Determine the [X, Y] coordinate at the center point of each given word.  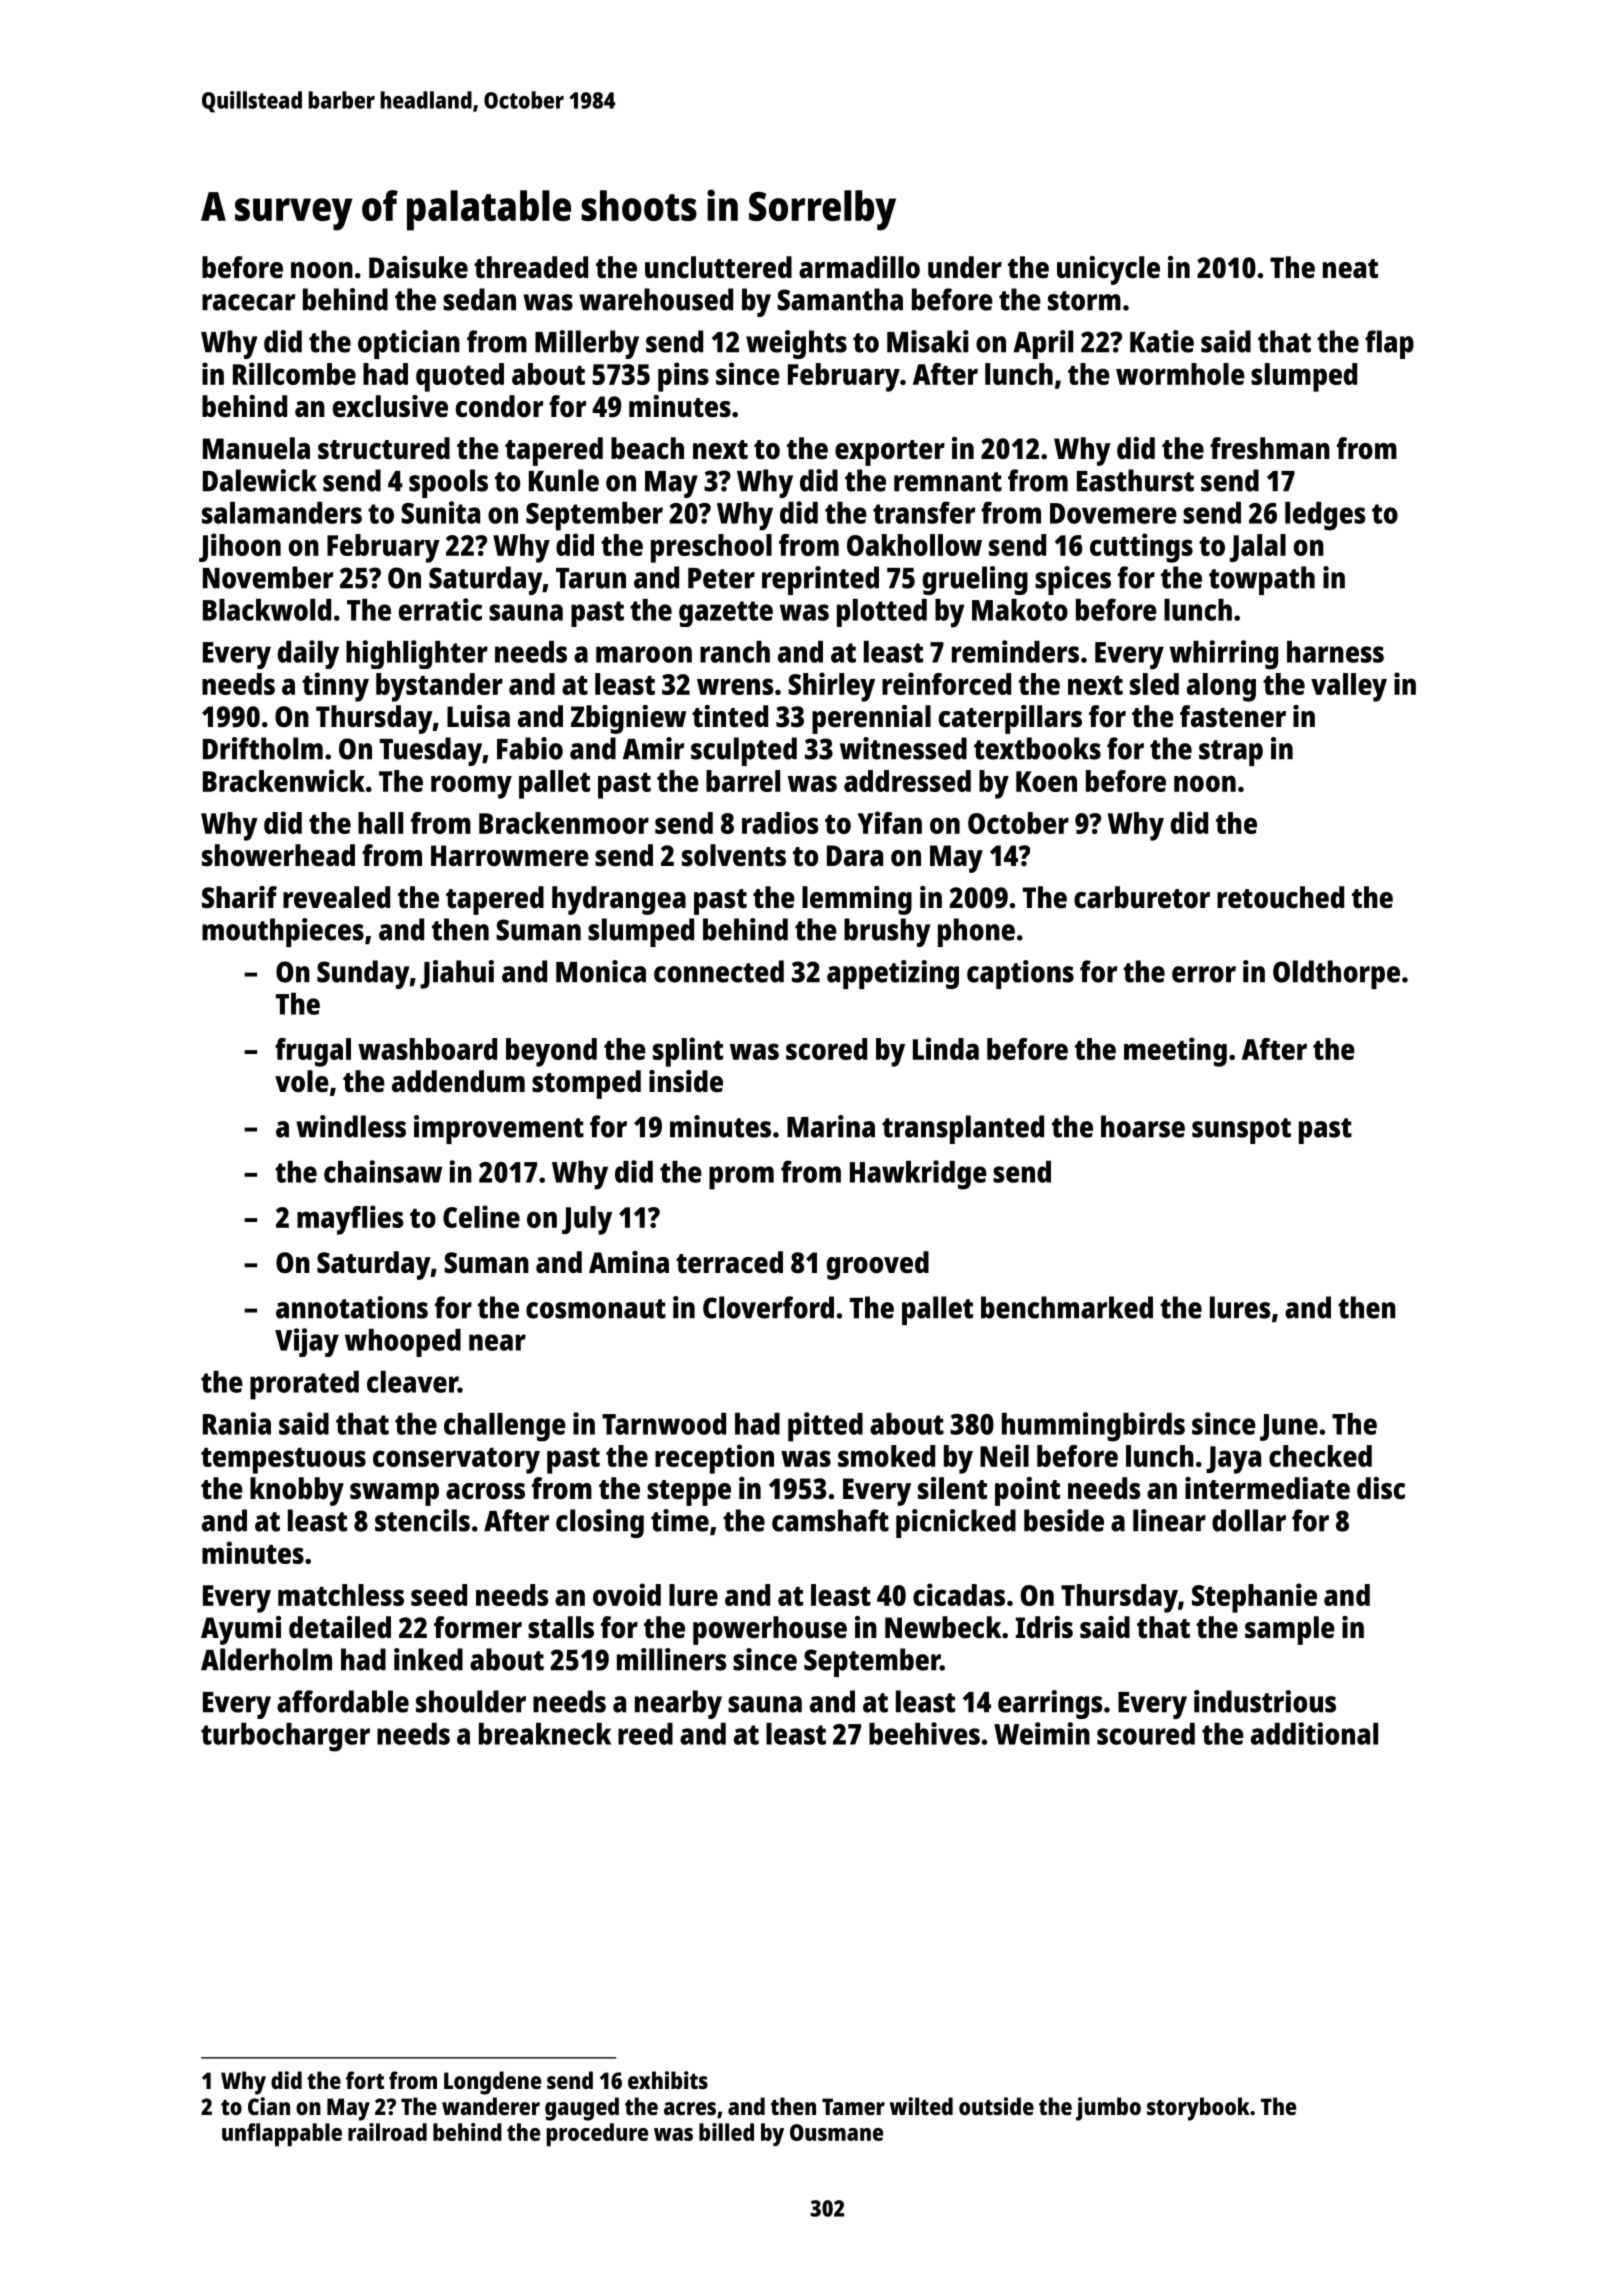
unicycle [1108, 270]
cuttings [1141, 548]
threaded [531, 267]
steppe [689, 1493]
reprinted [820, 580]
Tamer [853, 2106]
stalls [561, 1627]
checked [1320, 1456]
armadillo [859, 267]
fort [365, 2080]
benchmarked [1067, 1307]
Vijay [307, 1342]
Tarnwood [664, 1424]
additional [1314, 1733]
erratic [440, 609]
